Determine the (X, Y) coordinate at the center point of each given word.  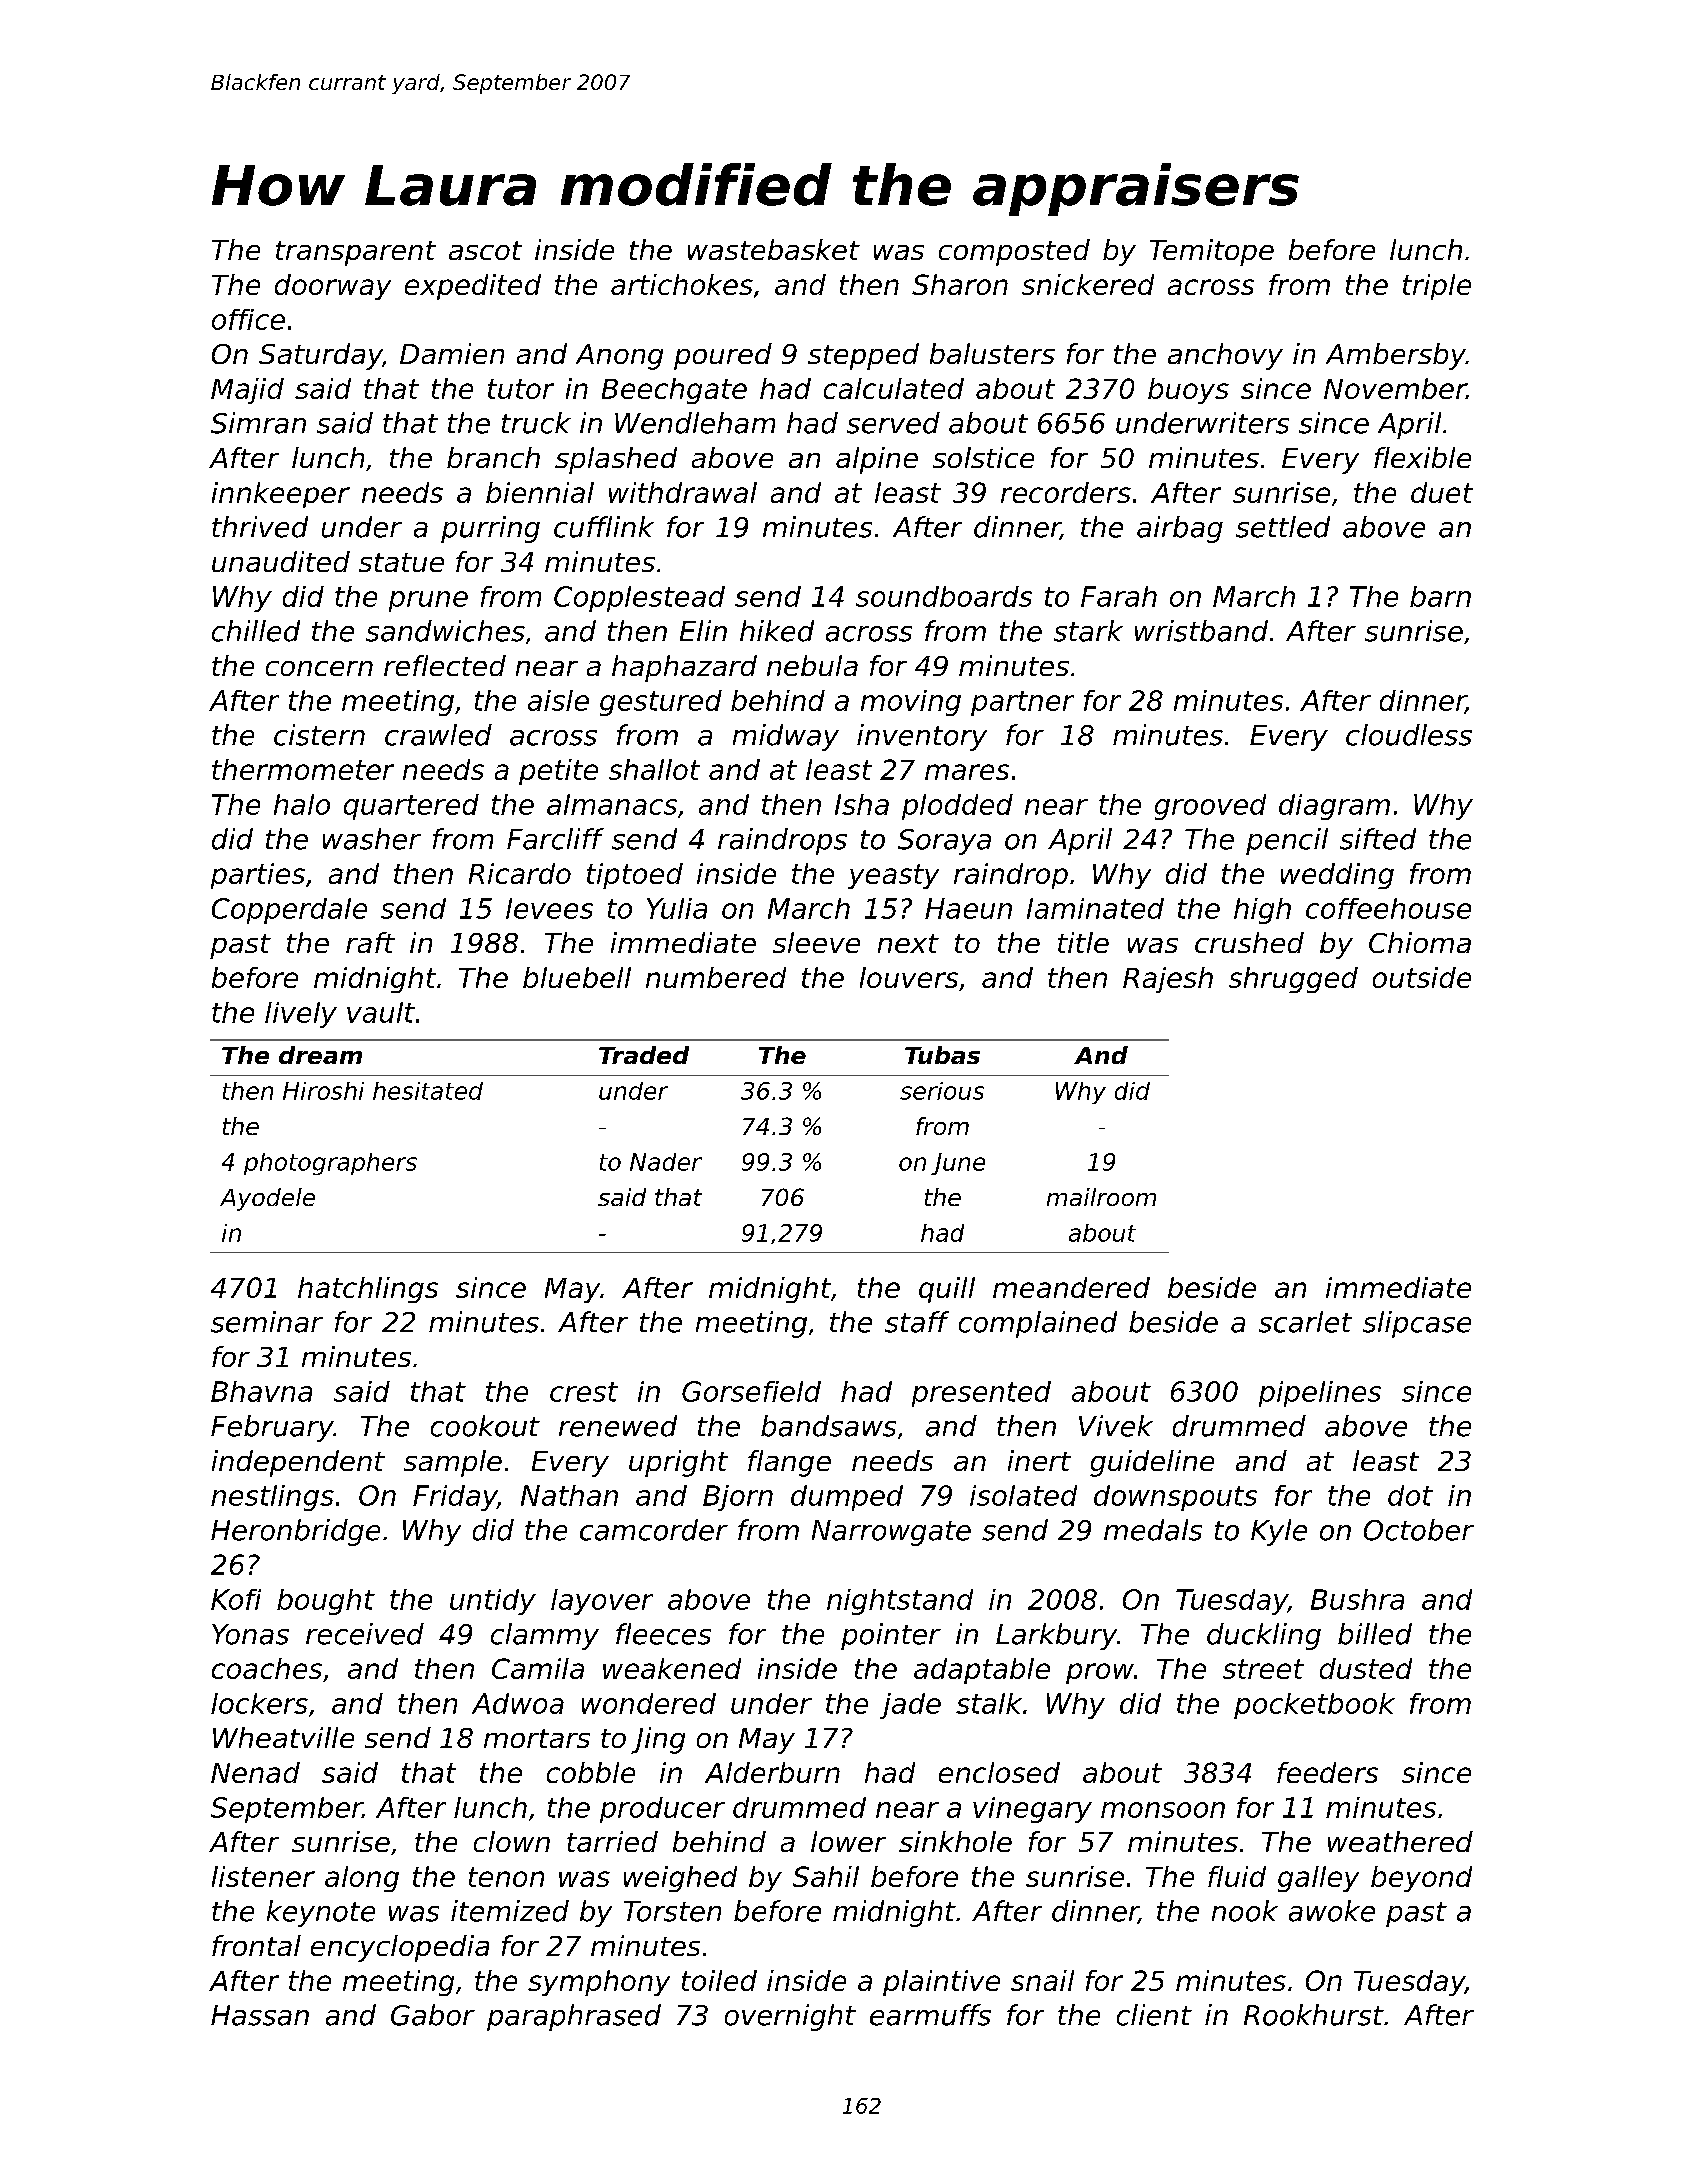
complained (1038, 1324)
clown (512, 1841)
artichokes (682, 284)
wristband (1201, 631)
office (248, 319)
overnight (790, 2017)
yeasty (893, 876)
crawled (438, 735)
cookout (485, 1426)
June (958, 1164)
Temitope (1212, 252)
